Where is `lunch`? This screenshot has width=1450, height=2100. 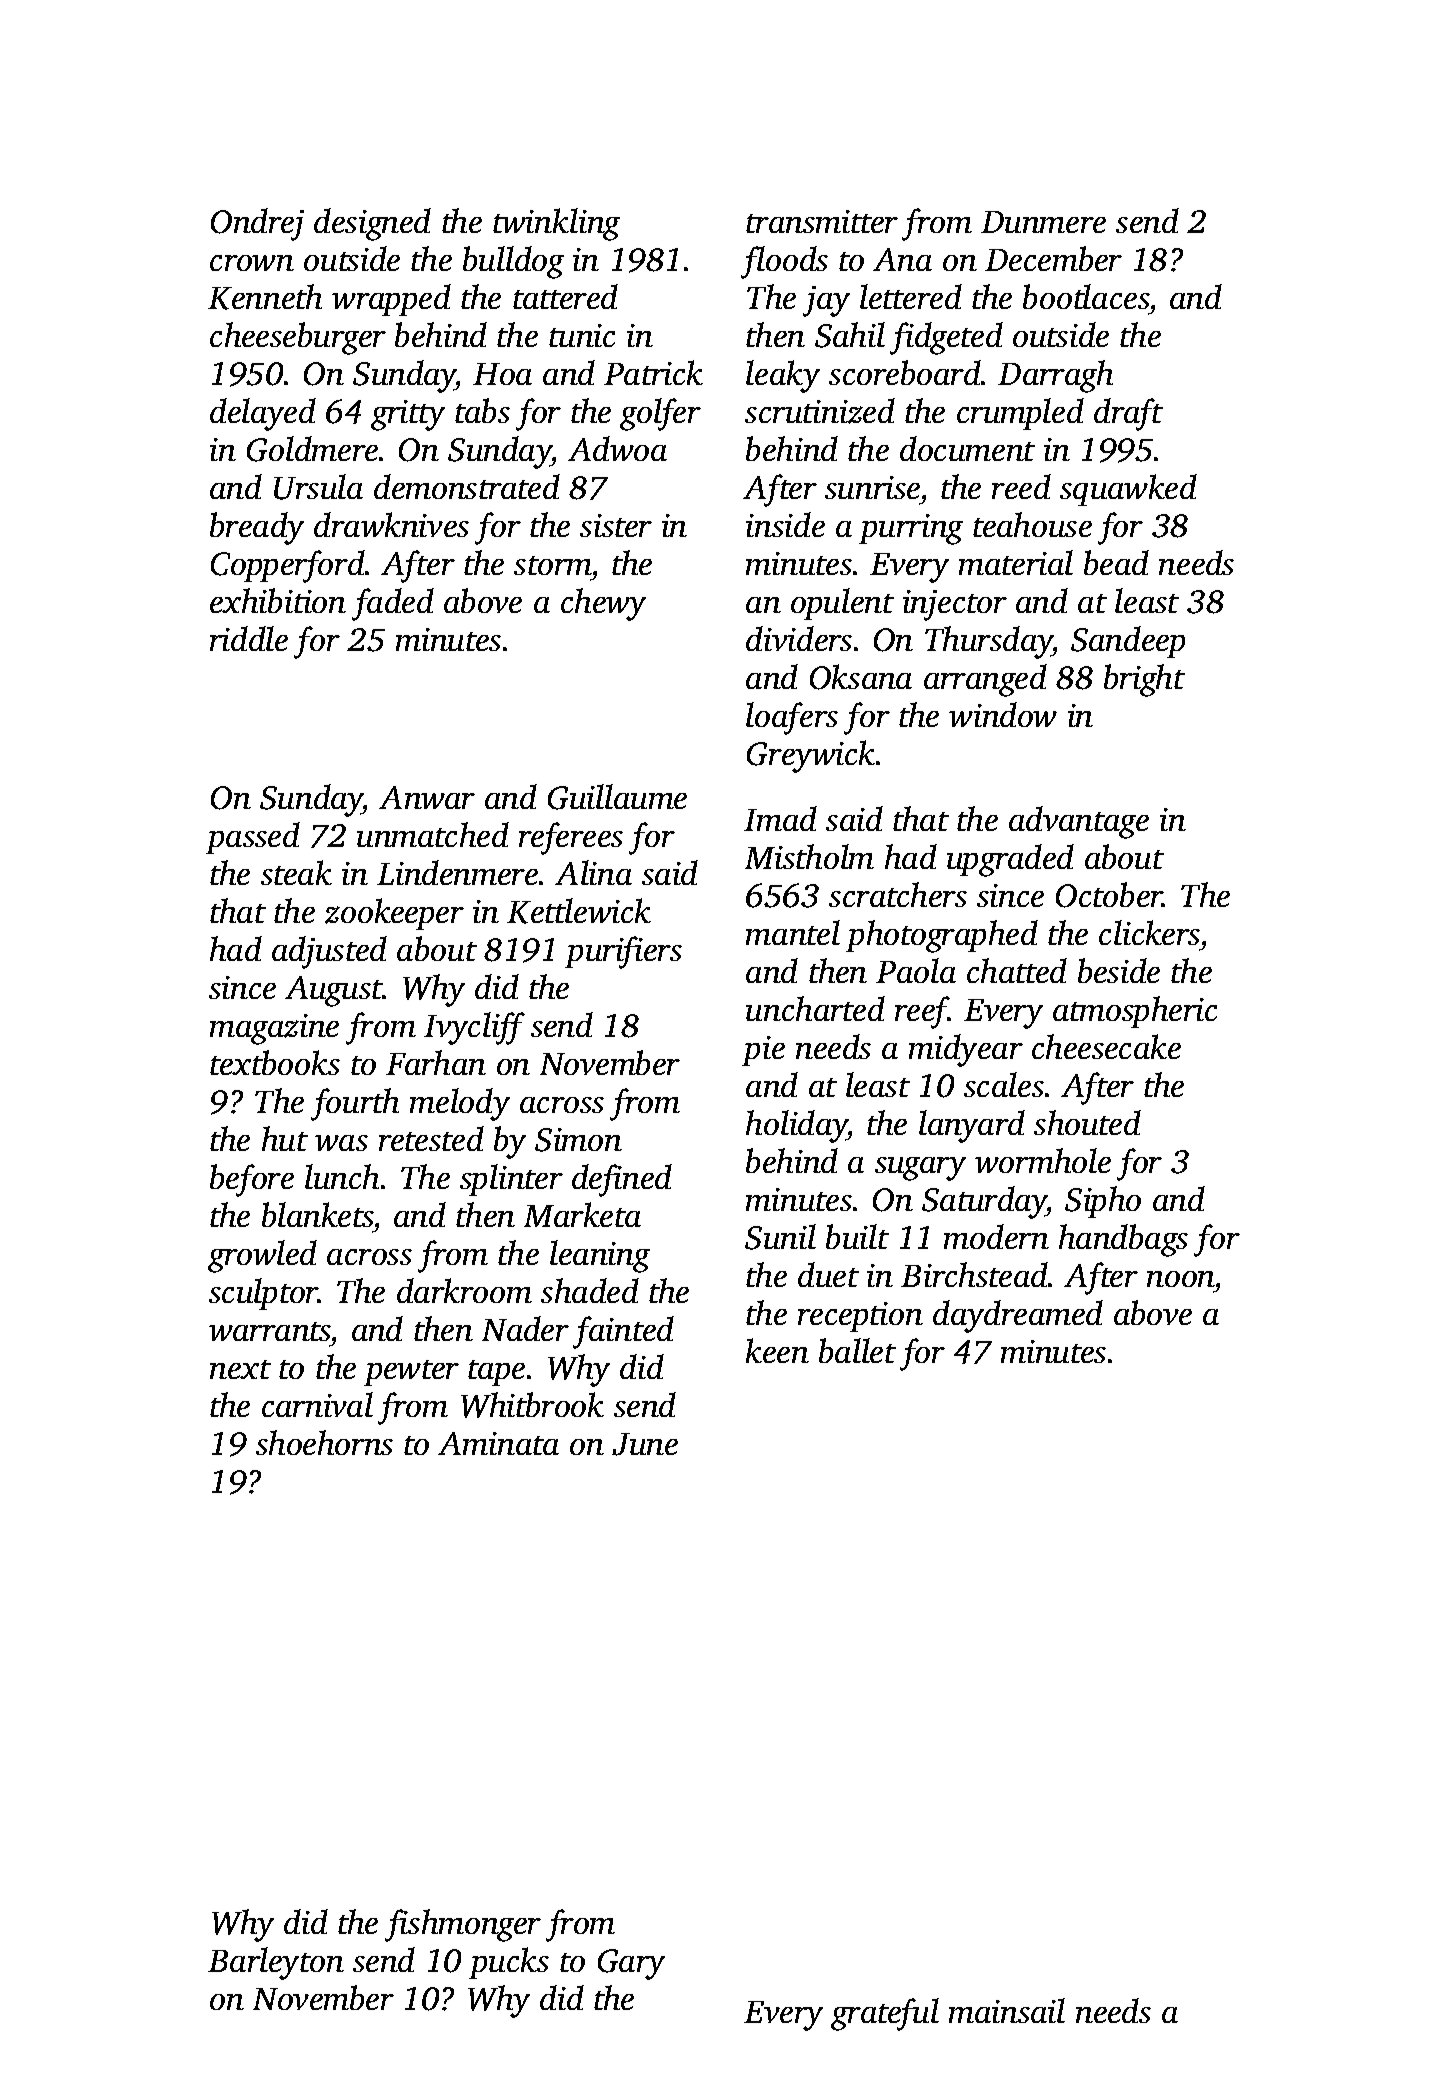
lunch is located at coordinates (342, 1176).
